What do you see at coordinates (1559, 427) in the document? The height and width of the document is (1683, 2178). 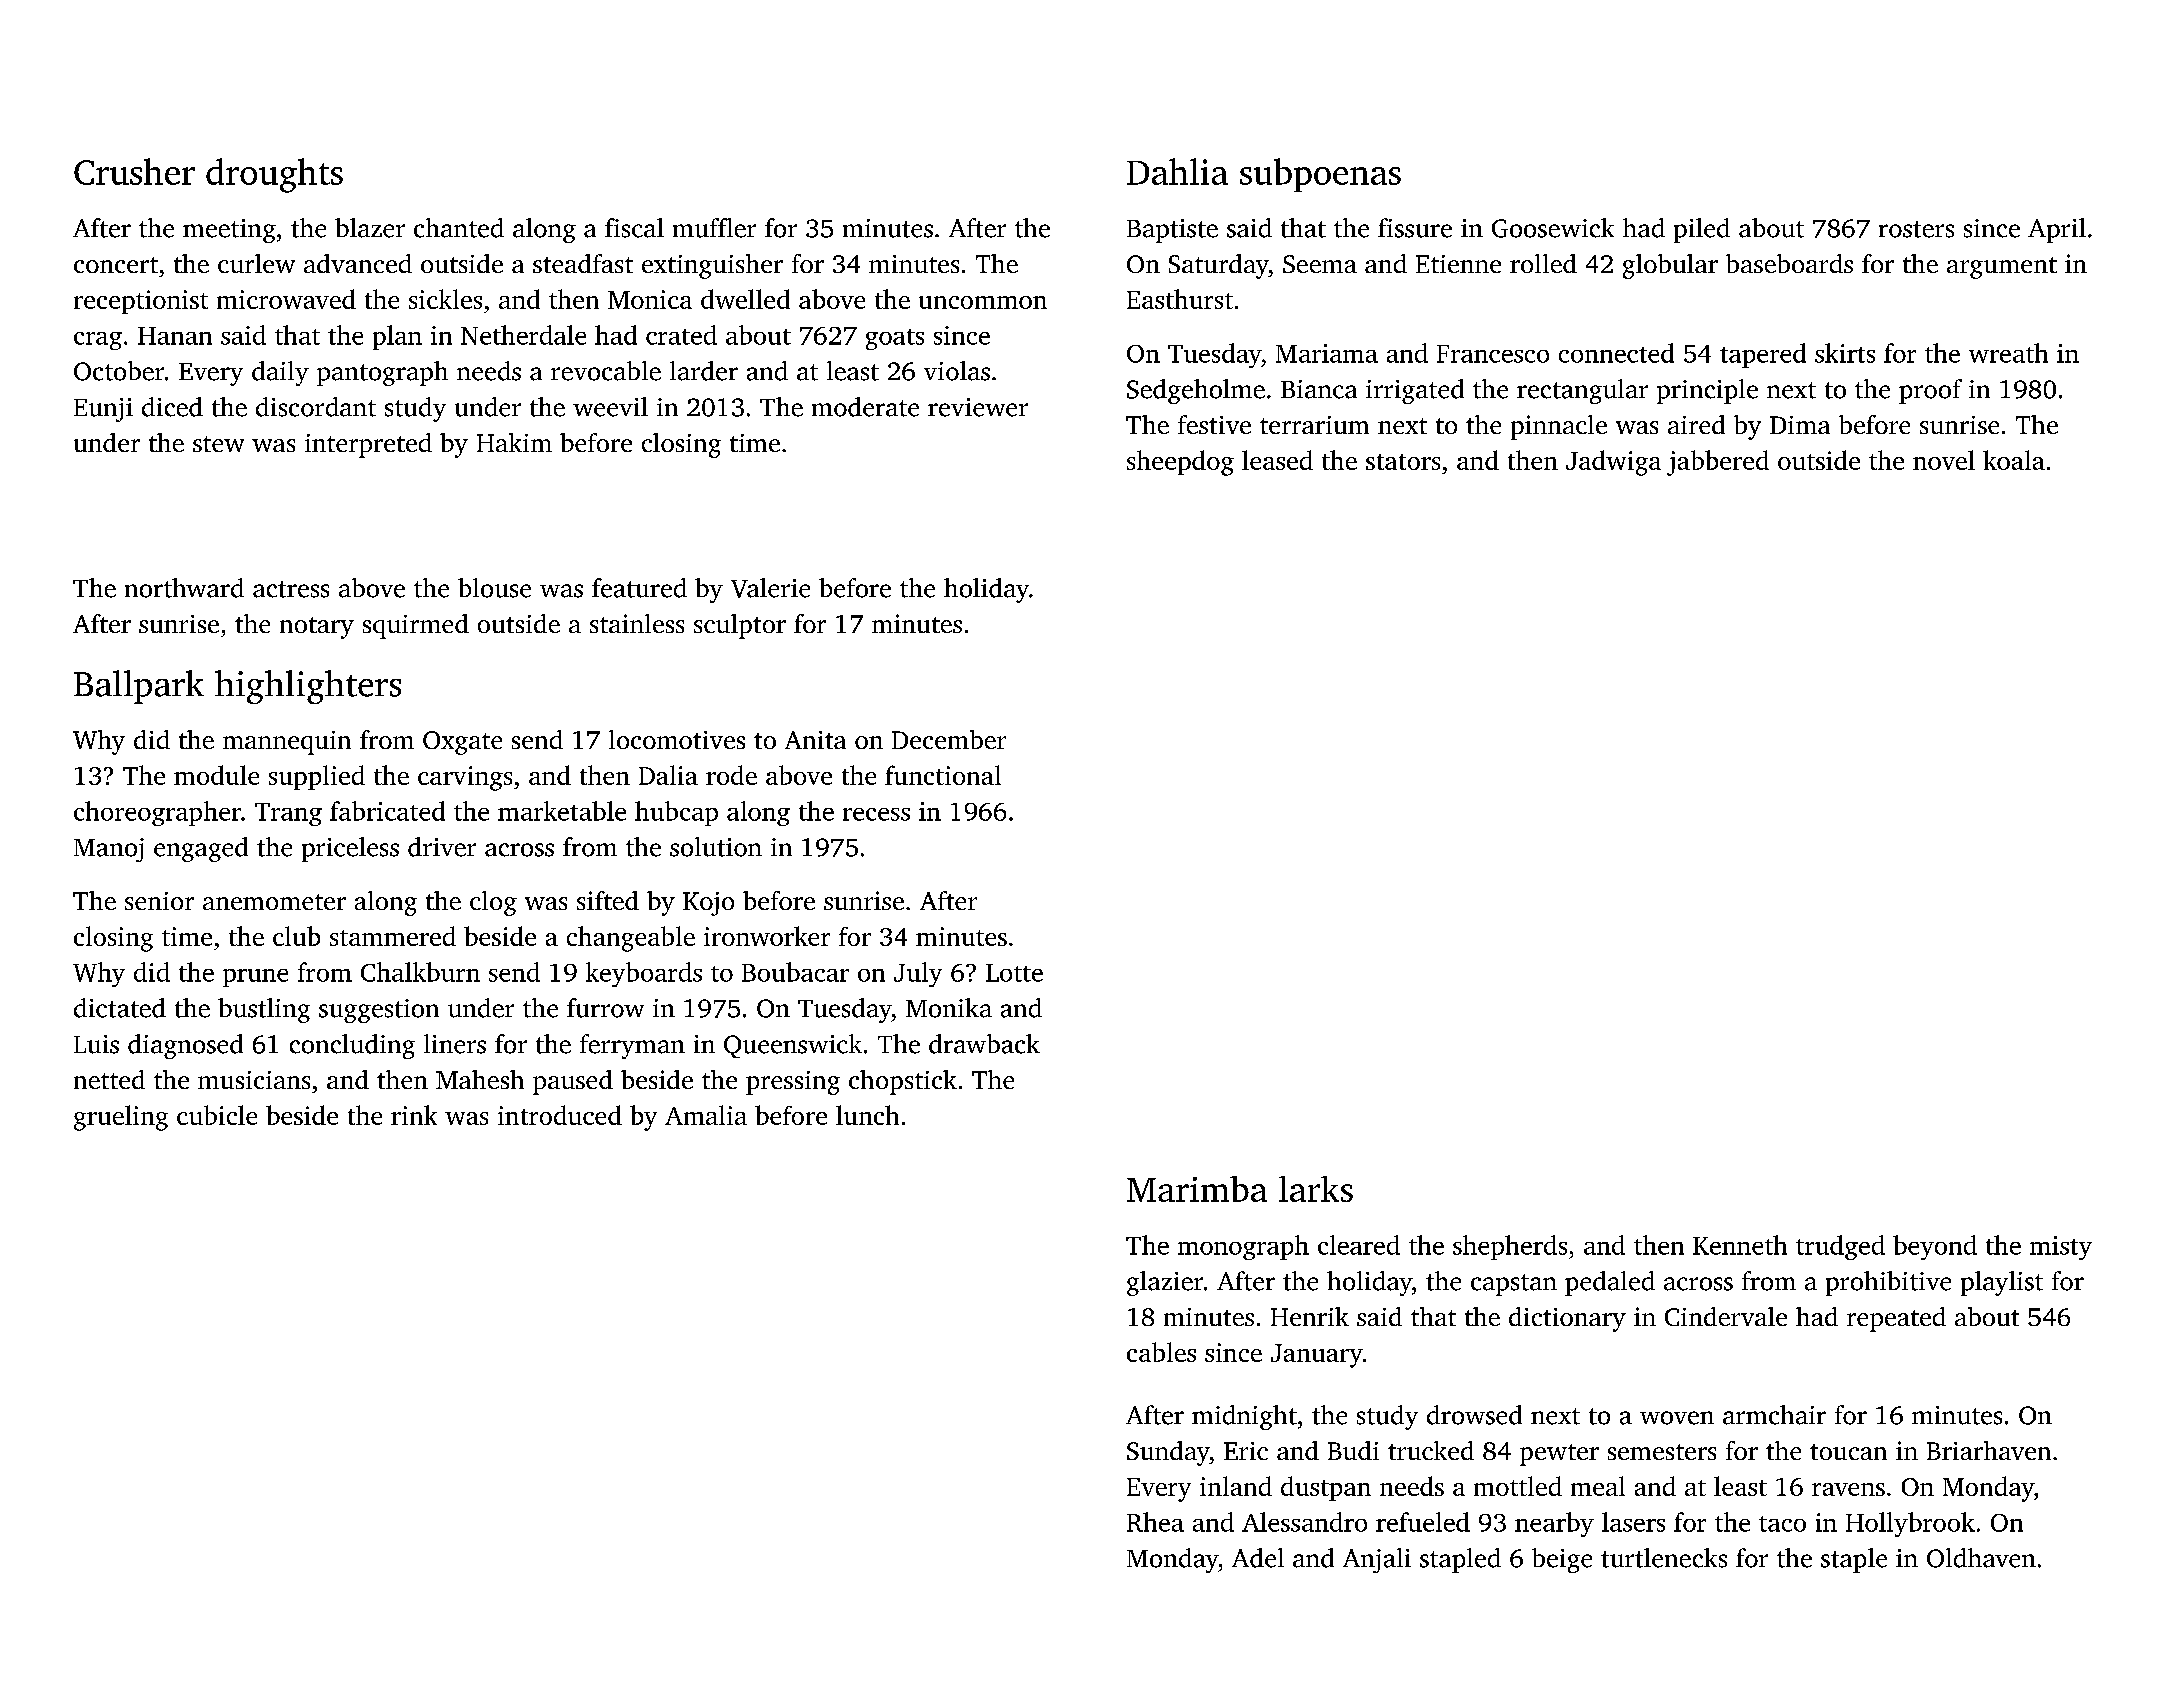 I see `pinnacle` at bounding box center [1559, 427].
